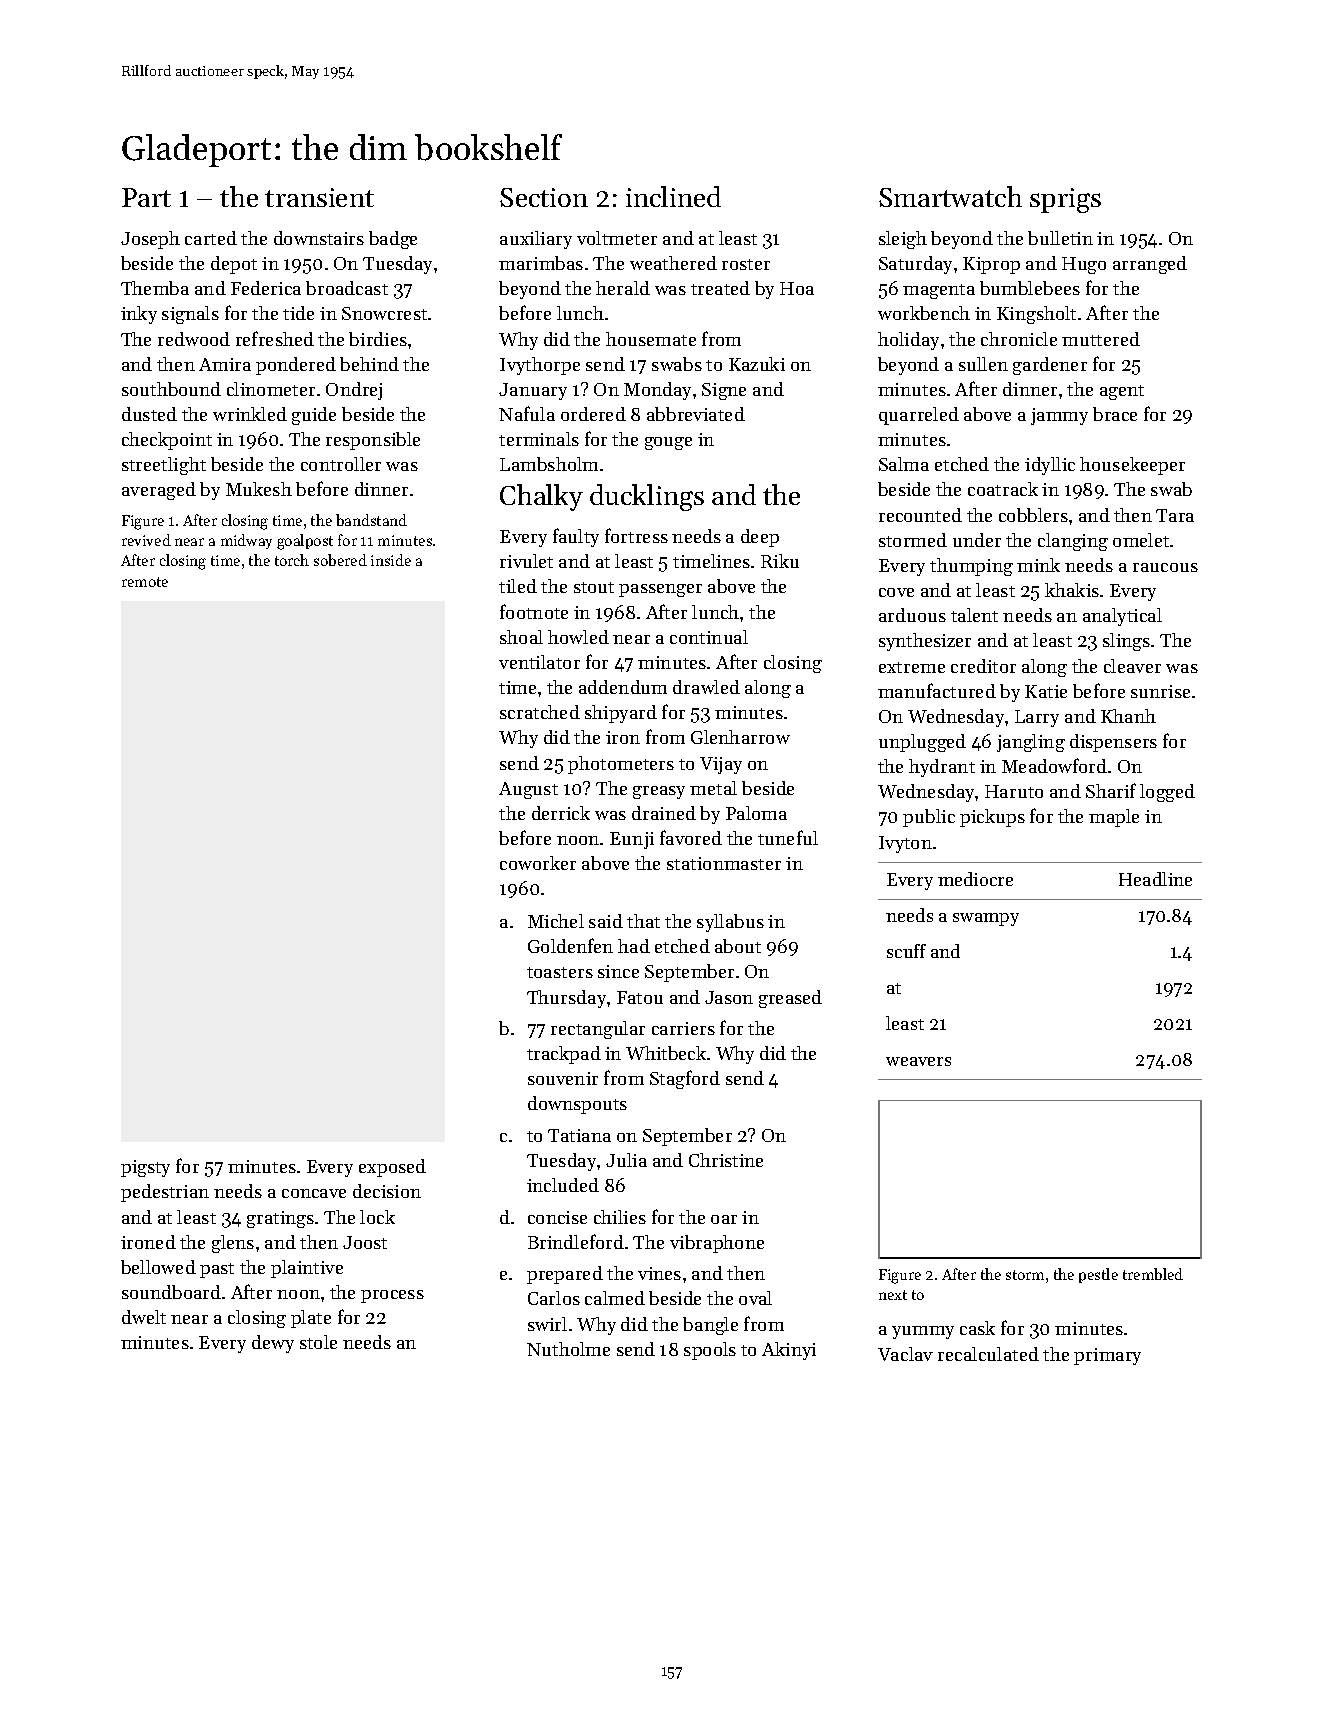 Image resolution: width=1323 pixels, height=1712 pixels. Describe the element at coordinates (146, 197) in the image. I see `Part` at that location.
